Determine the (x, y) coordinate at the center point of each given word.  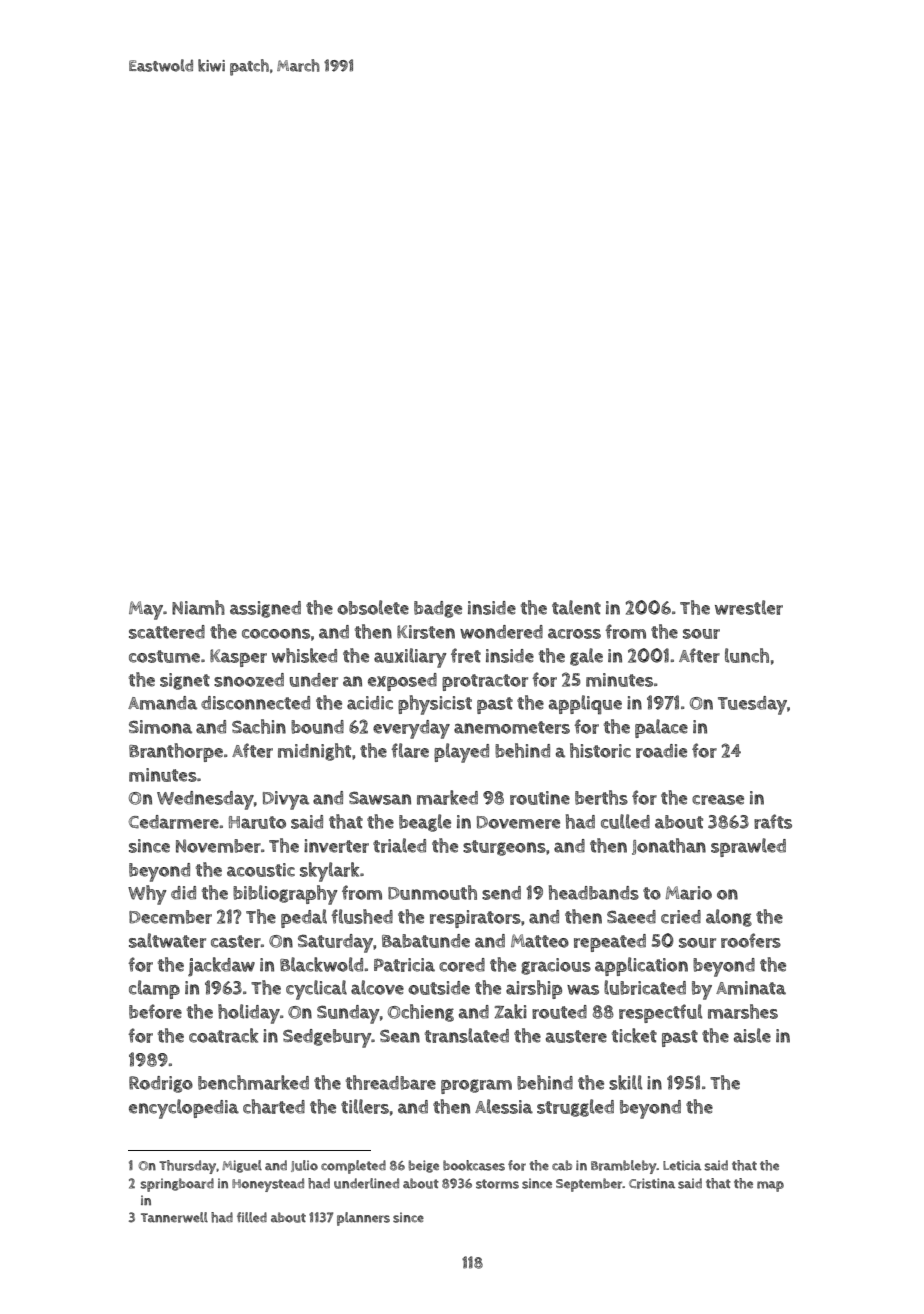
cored (462, 965)
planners (363, 1219)
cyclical (316, 990)
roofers (751, 940)
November (218, 846)
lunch (747, 655)
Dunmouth (432, 892)
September (589, 1185)
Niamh (198, 607)
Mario (689, 893)
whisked (304, 655)
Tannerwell (174, 1217)
